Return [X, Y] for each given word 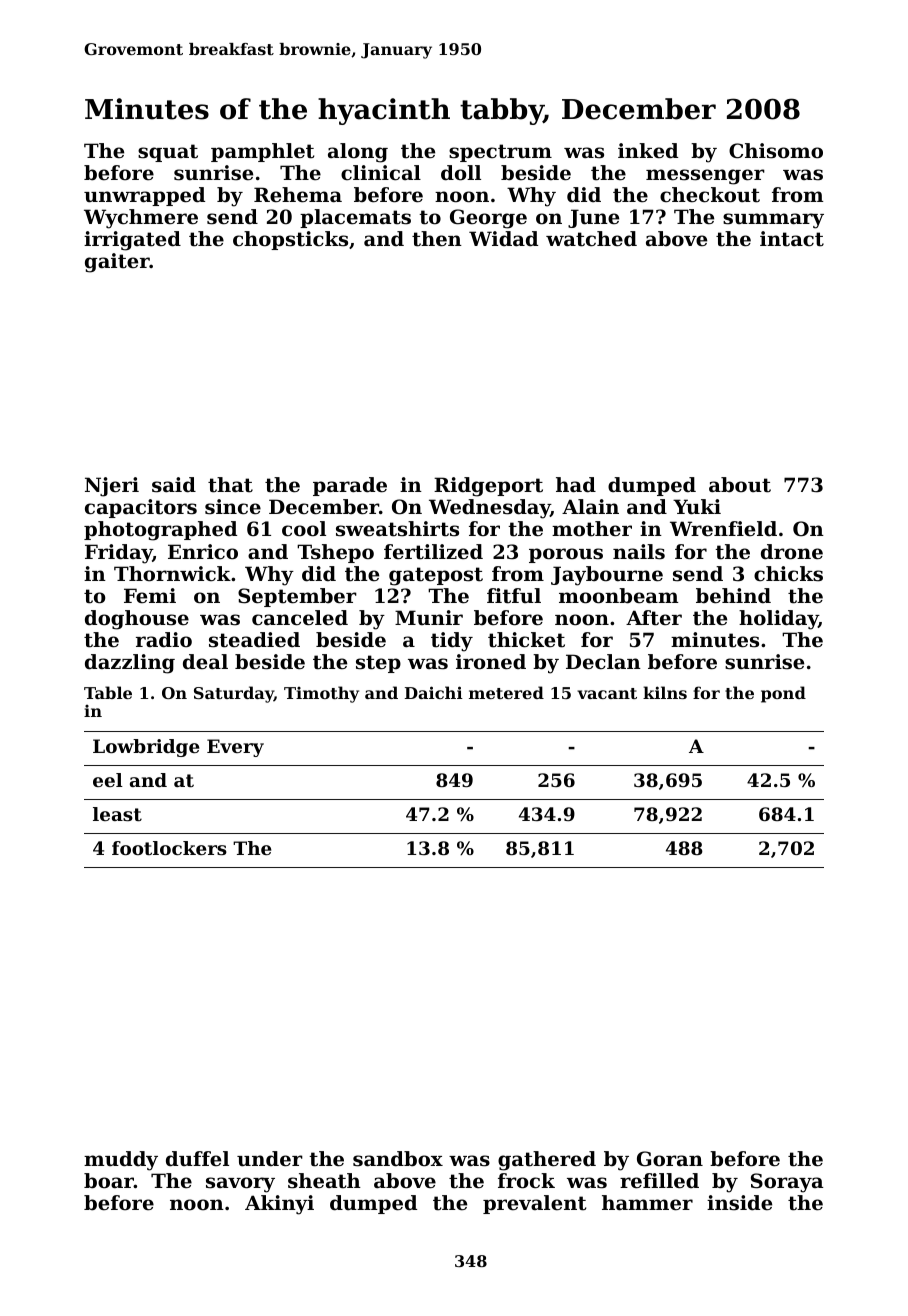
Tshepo [335, 553]
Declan [603, 662]
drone [792, 552]
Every [235, 748]
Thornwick [172, 574]
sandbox [398, 1159]
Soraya [787, 1183]
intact [792, 239]
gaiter [117, 263]
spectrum [500, 153]
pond [783, 694]
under [270, 1159]
